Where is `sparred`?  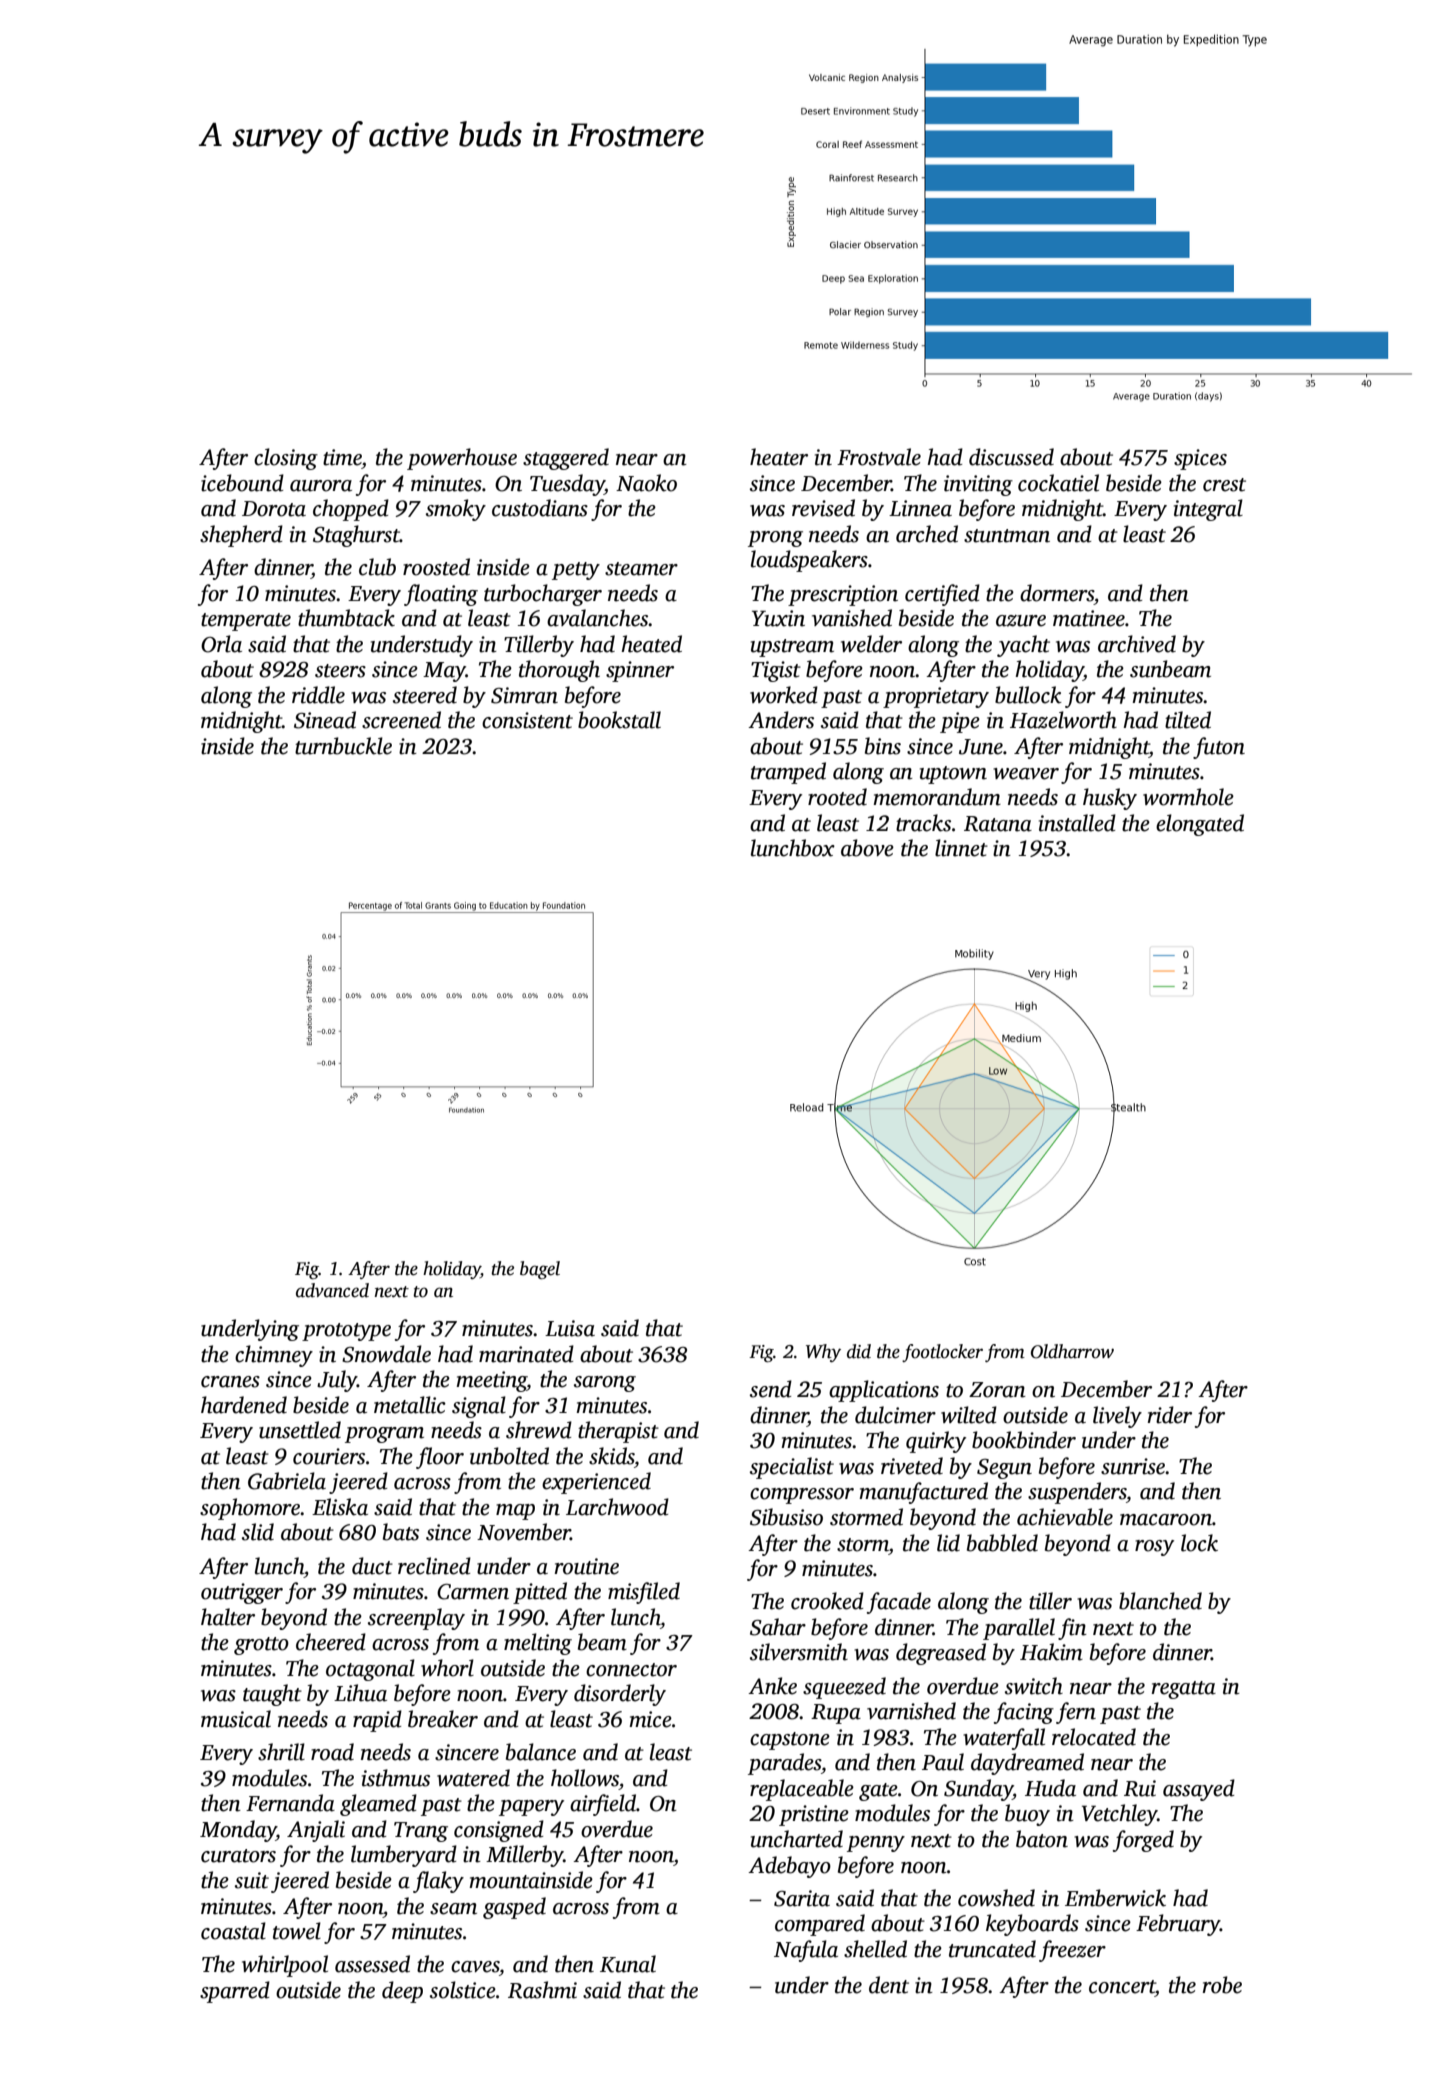 sparred is located at coordinates (235, 1992).
